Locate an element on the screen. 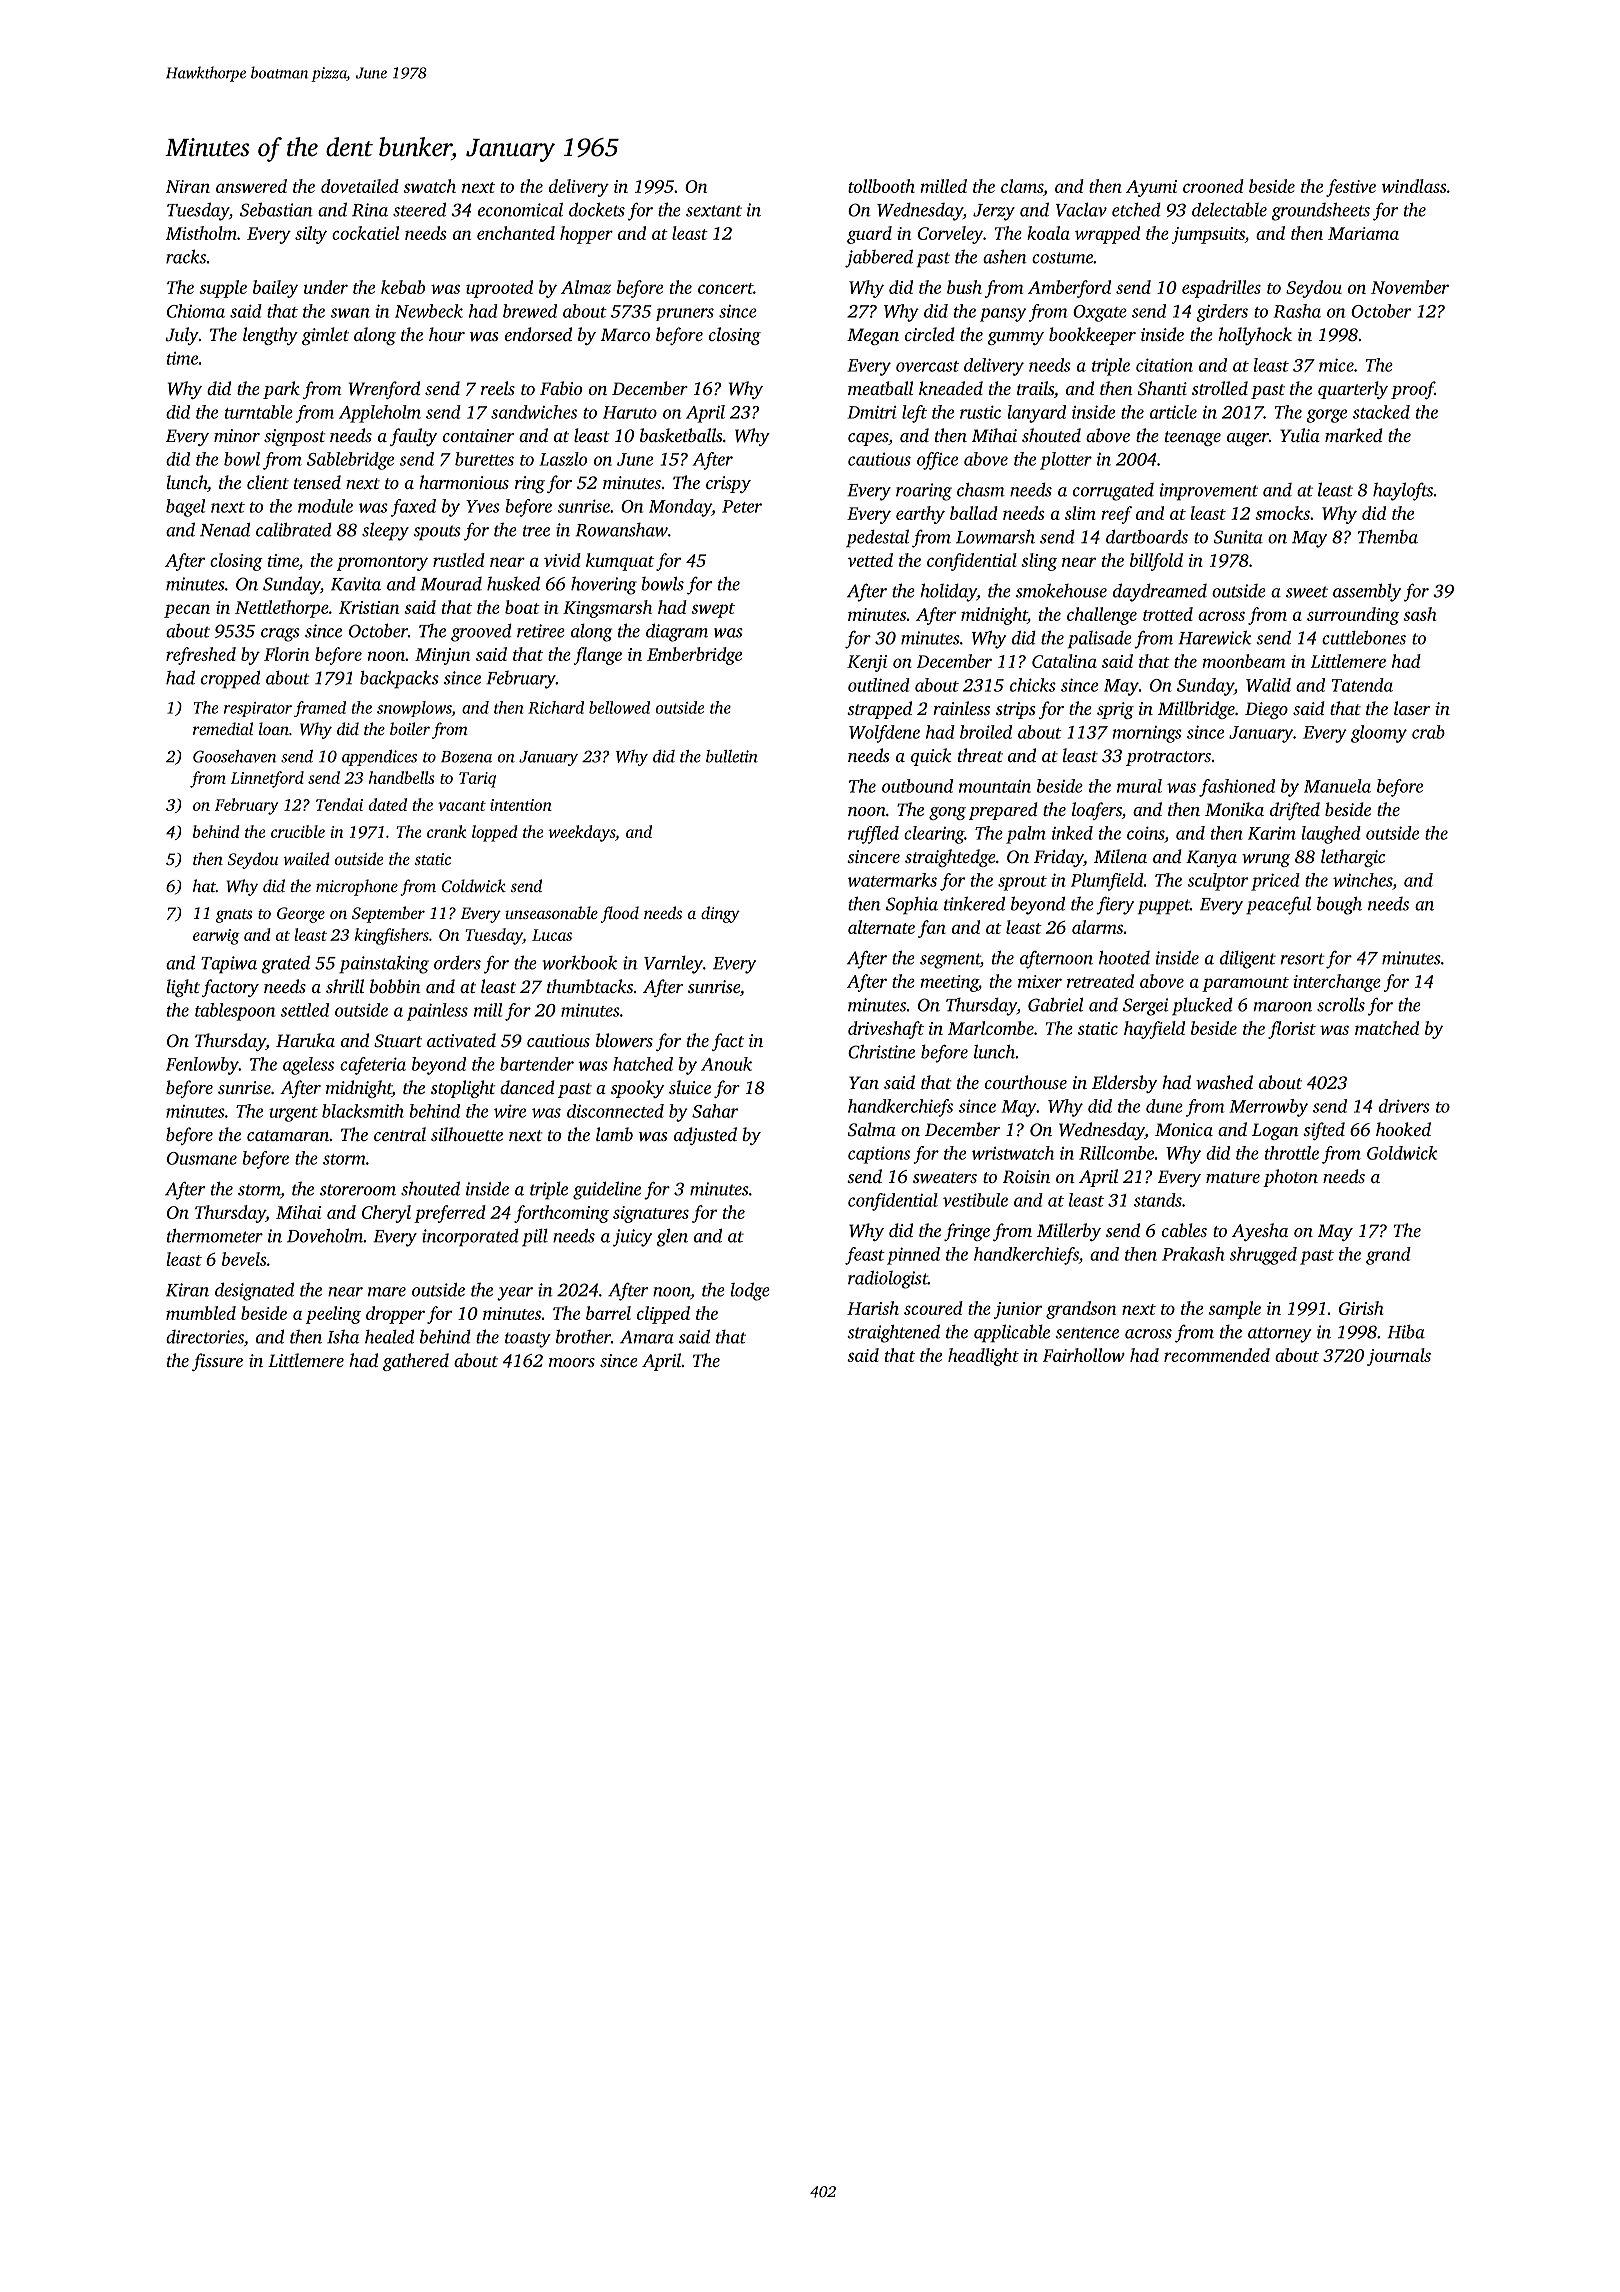  bulletin is located at coordinates (732, 756).
